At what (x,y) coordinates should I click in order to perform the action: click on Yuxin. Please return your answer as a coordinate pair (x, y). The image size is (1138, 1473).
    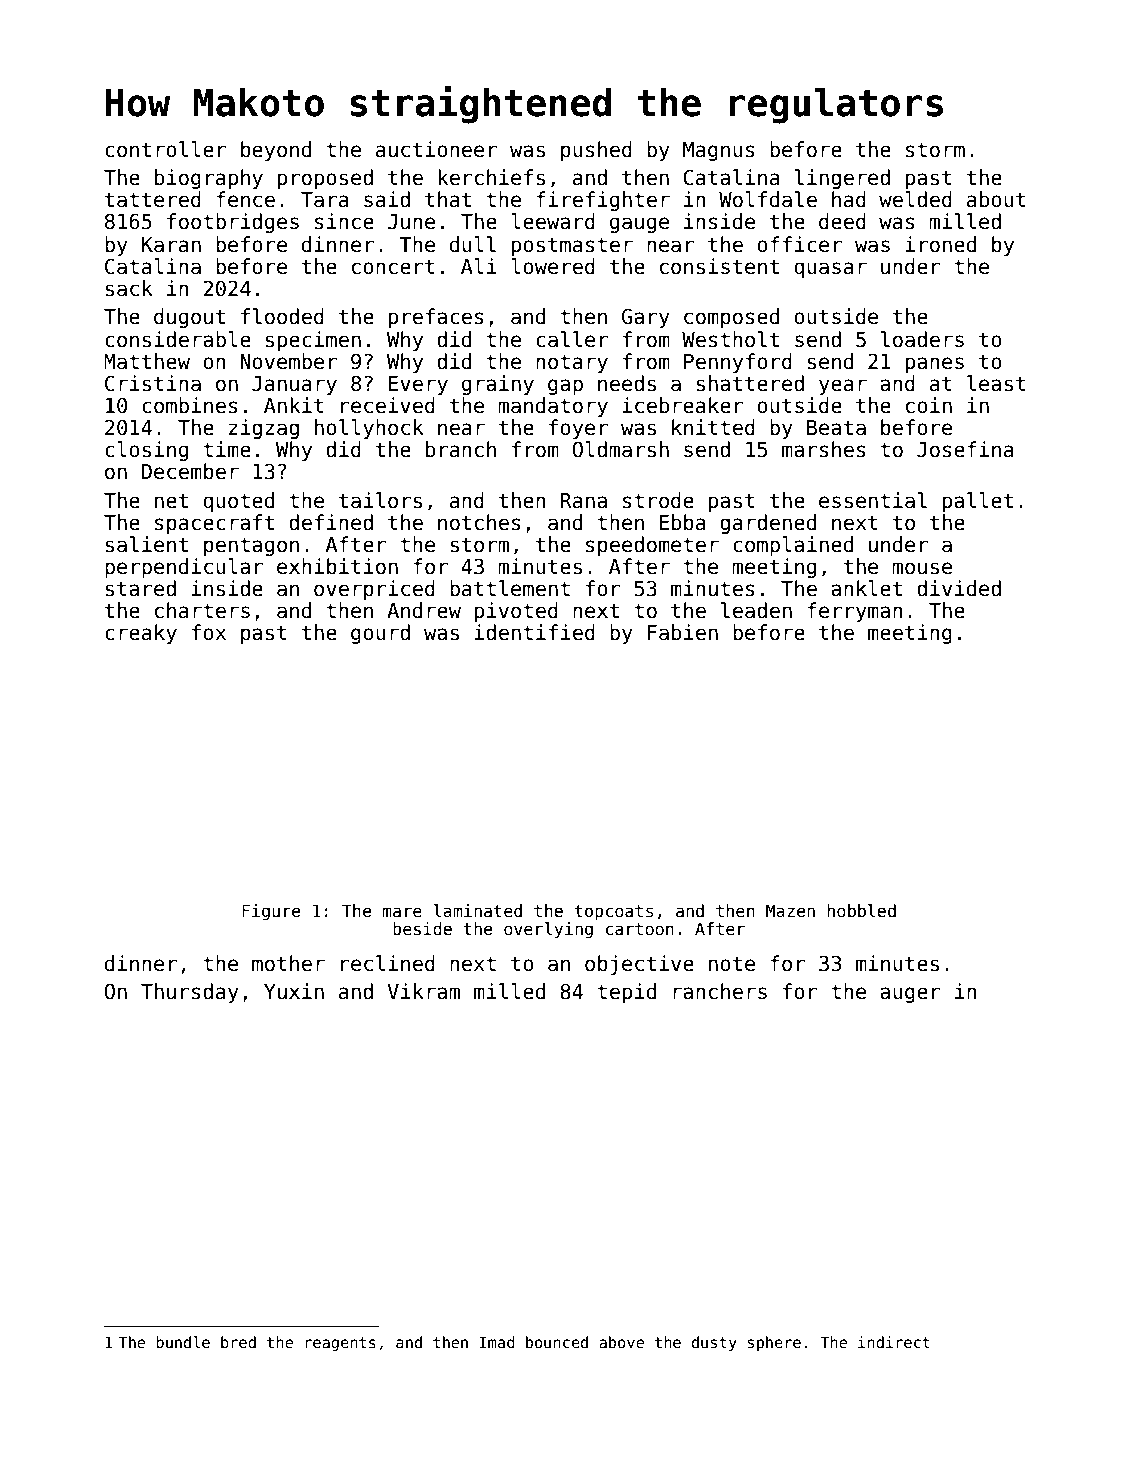
    Looking at the image, I should click on (294, 991).
